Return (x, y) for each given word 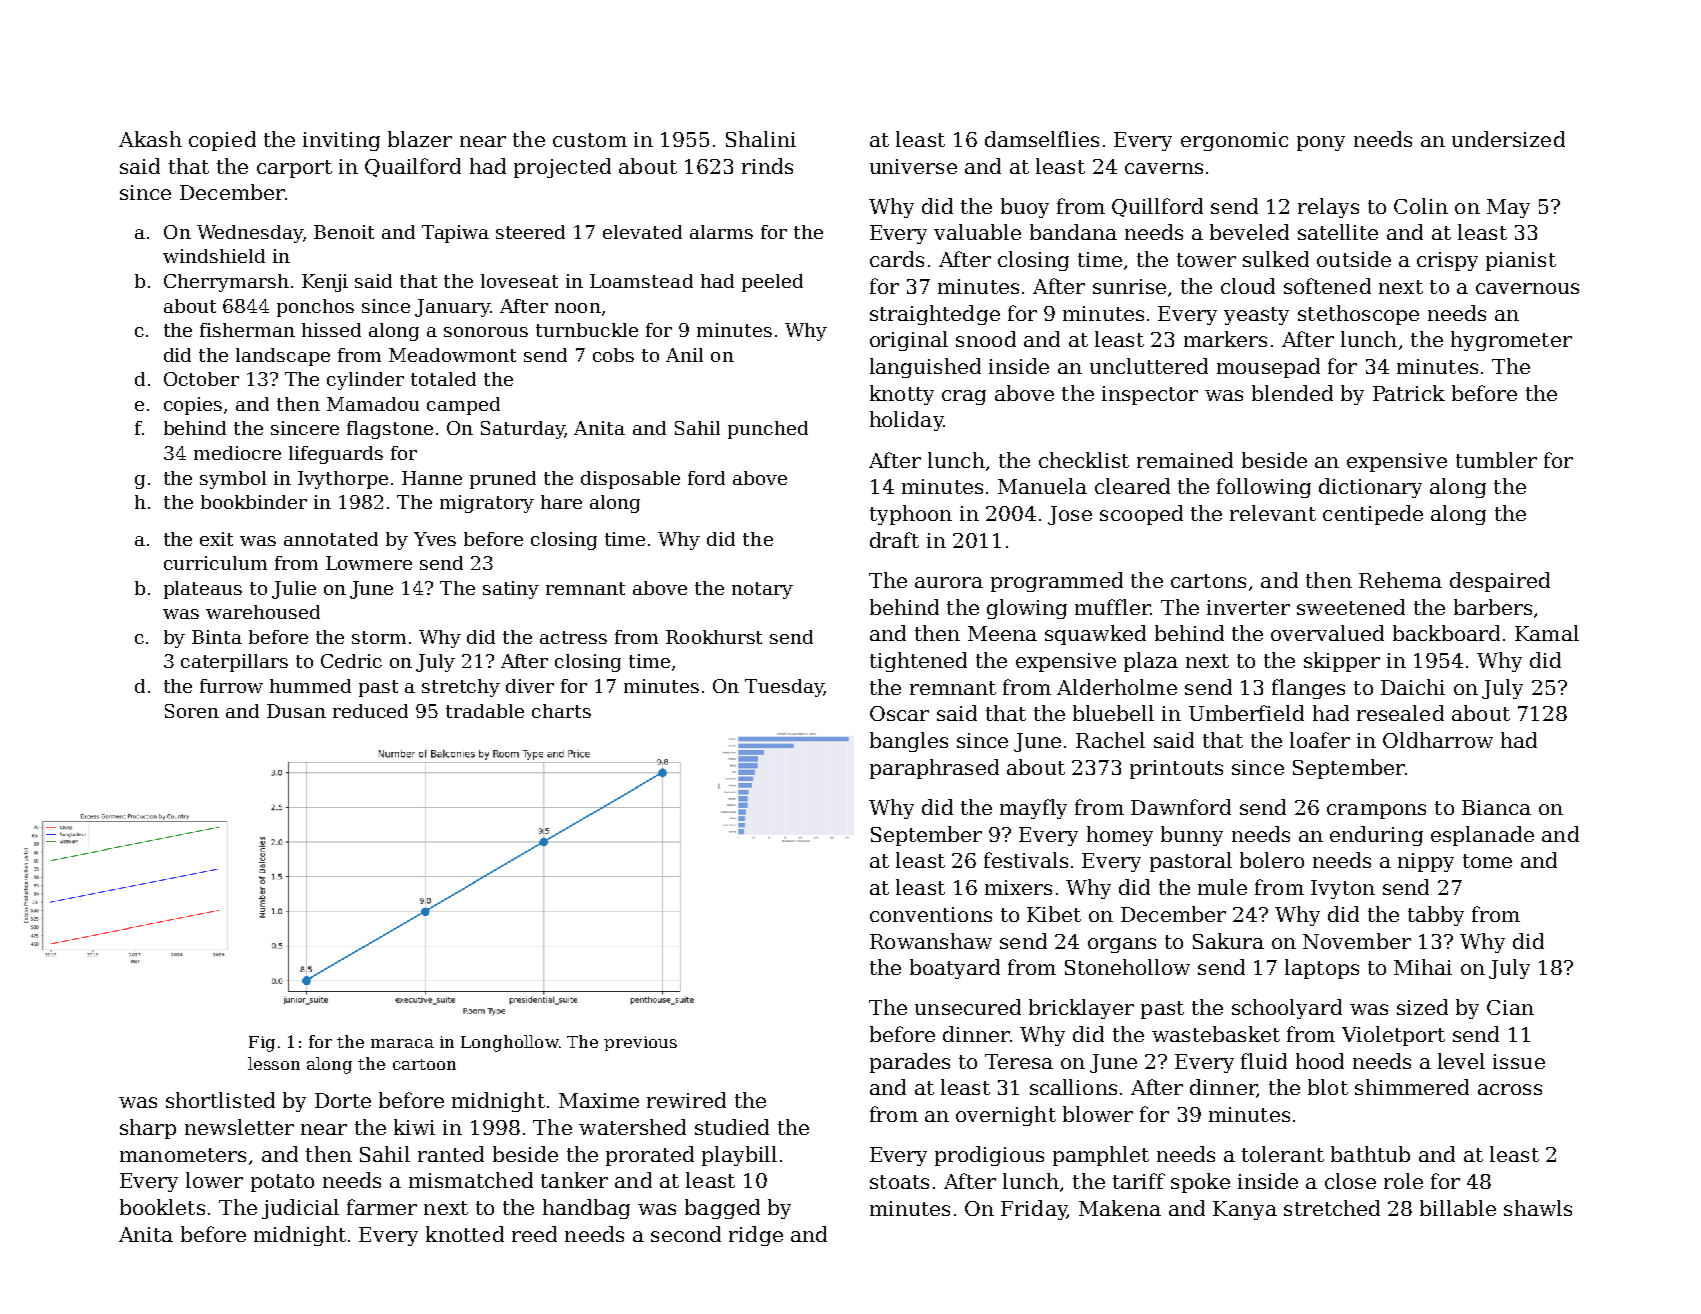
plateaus (203, 590)
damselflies (1042, 139)
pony (1321, 143)
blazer (420, 139)
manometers (183, 1155)
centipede (1373, 515)
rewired (686, 1100)
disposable (630, 480)
